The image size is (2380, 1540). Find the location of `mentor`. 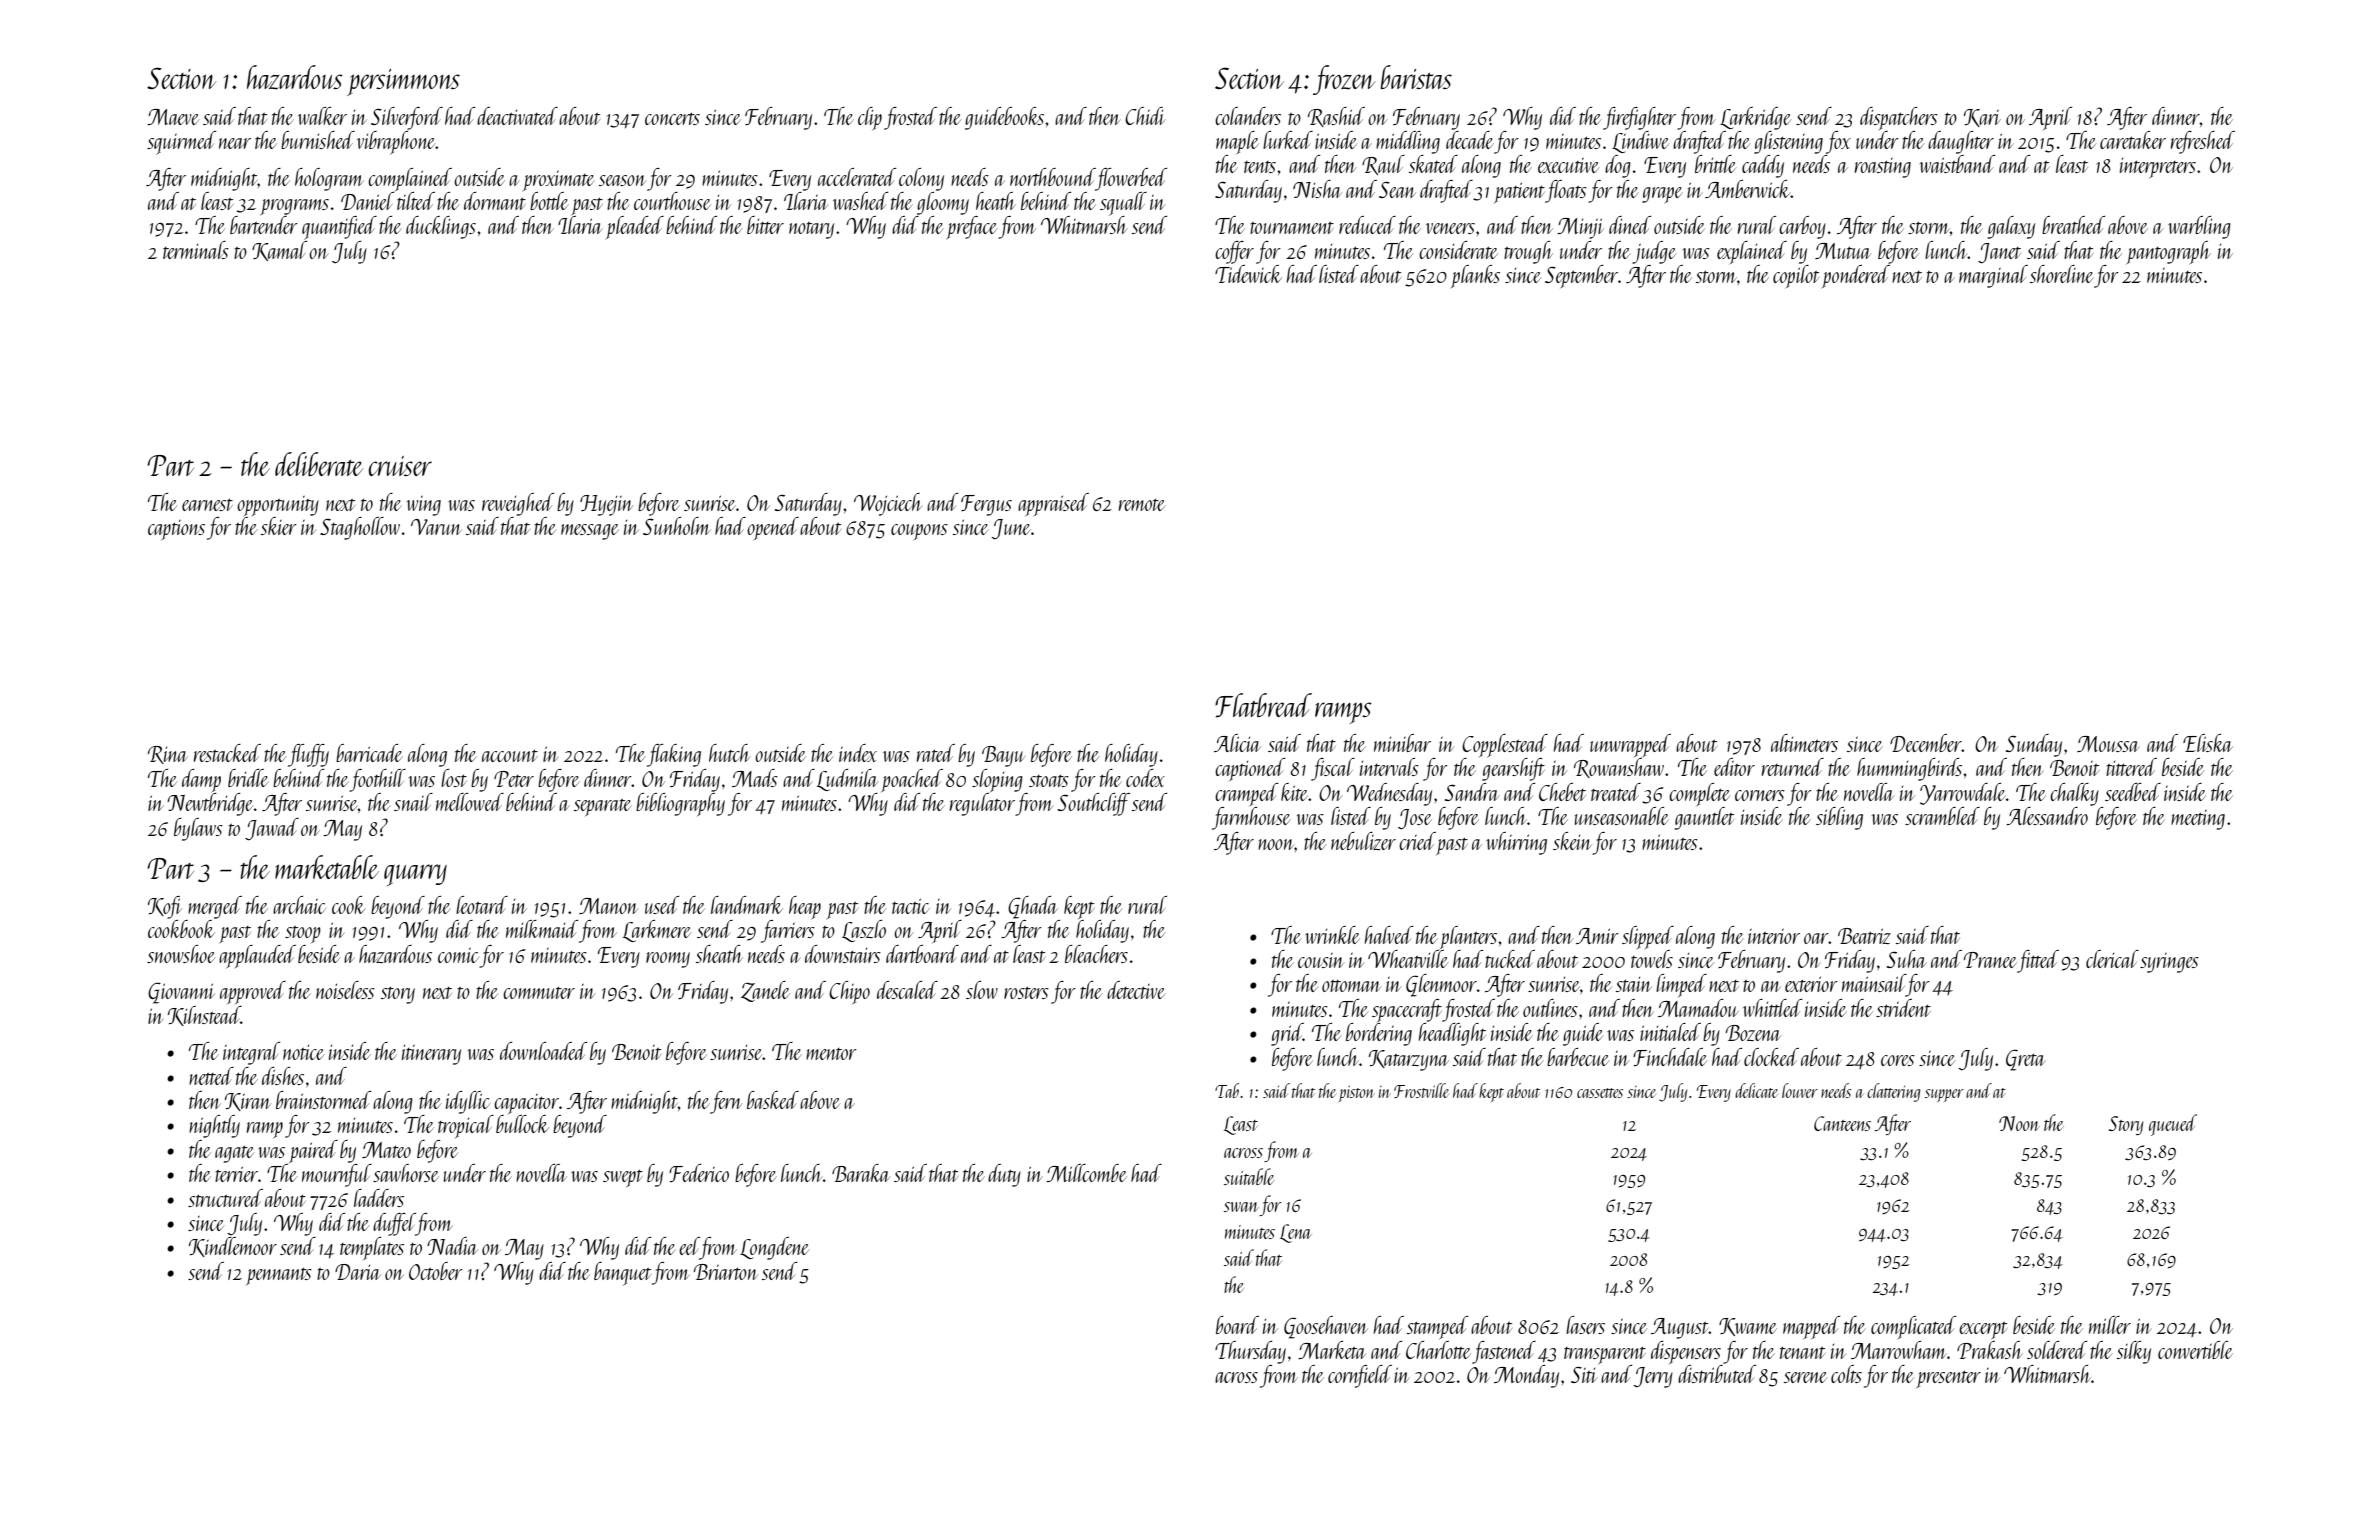

mentor is located at coordinates (831, 1054).
